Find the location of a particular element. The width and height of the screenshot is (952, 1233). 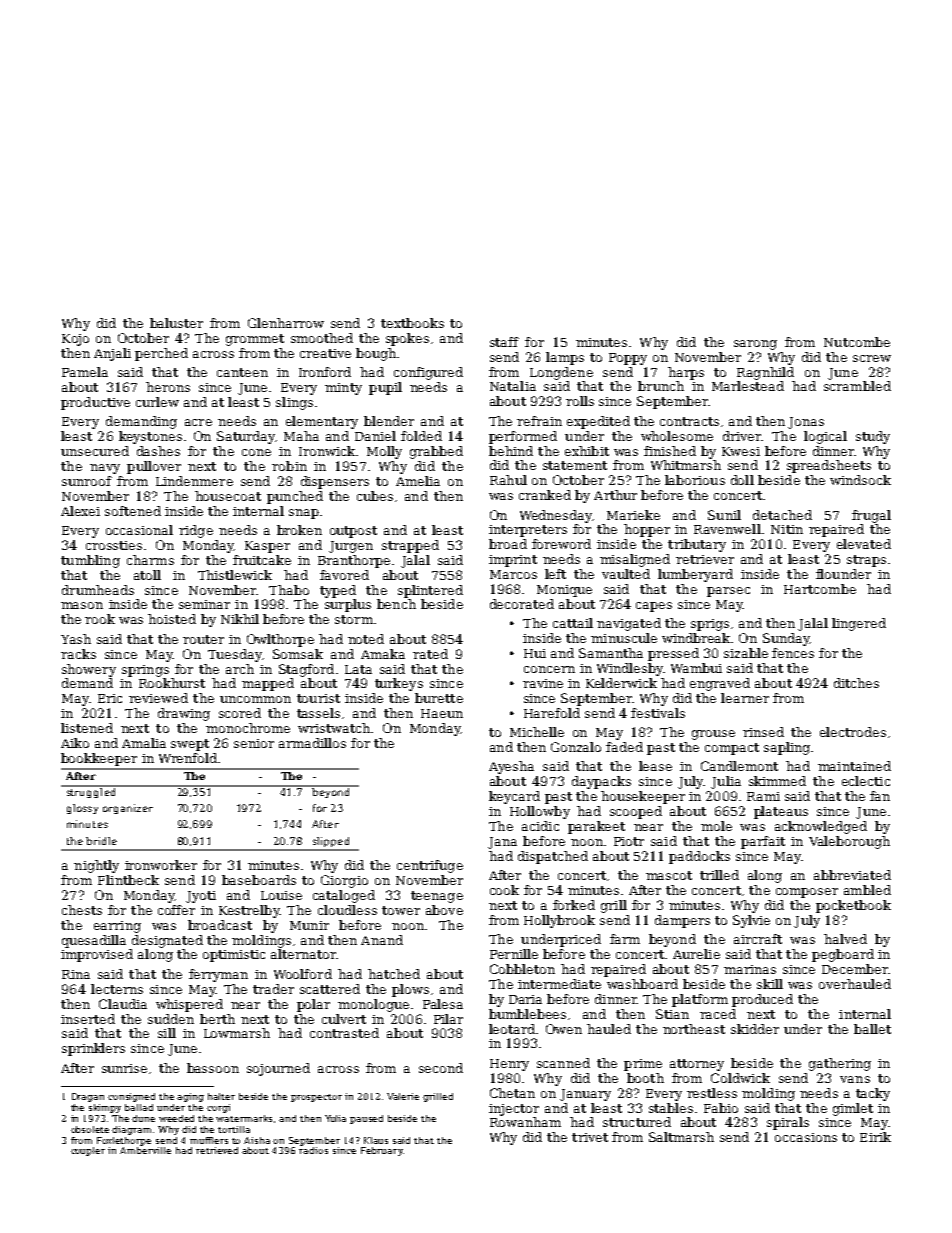

curlew is located at coordinates (157, 402).
